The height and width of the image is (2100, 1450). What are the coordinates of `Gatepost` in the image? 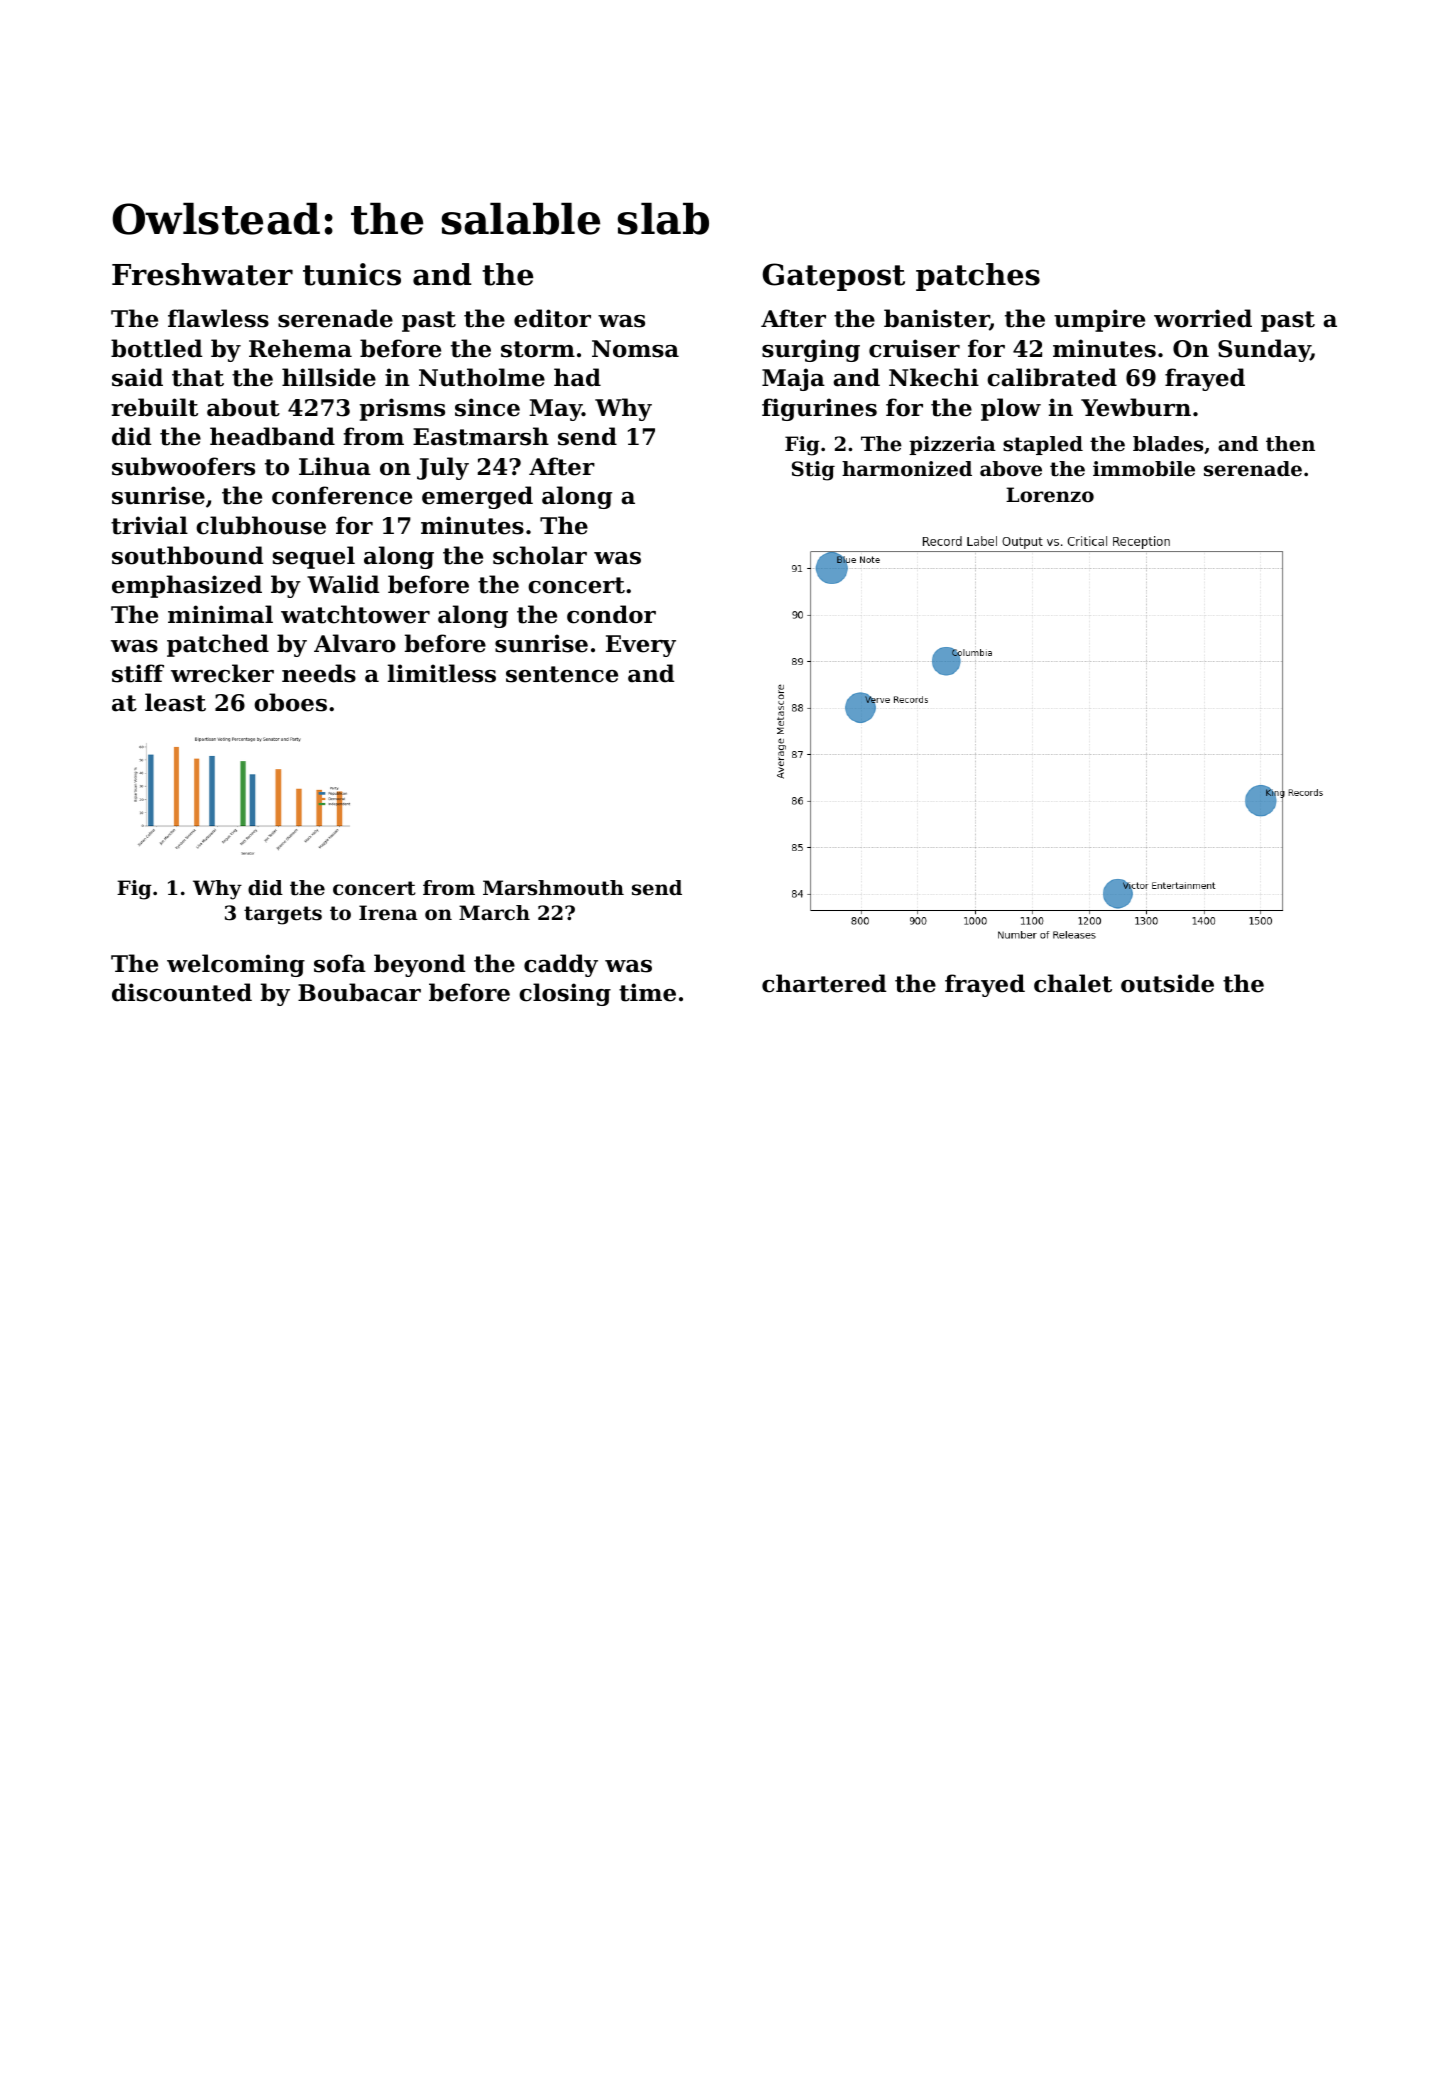 It's located at (833, 277).
